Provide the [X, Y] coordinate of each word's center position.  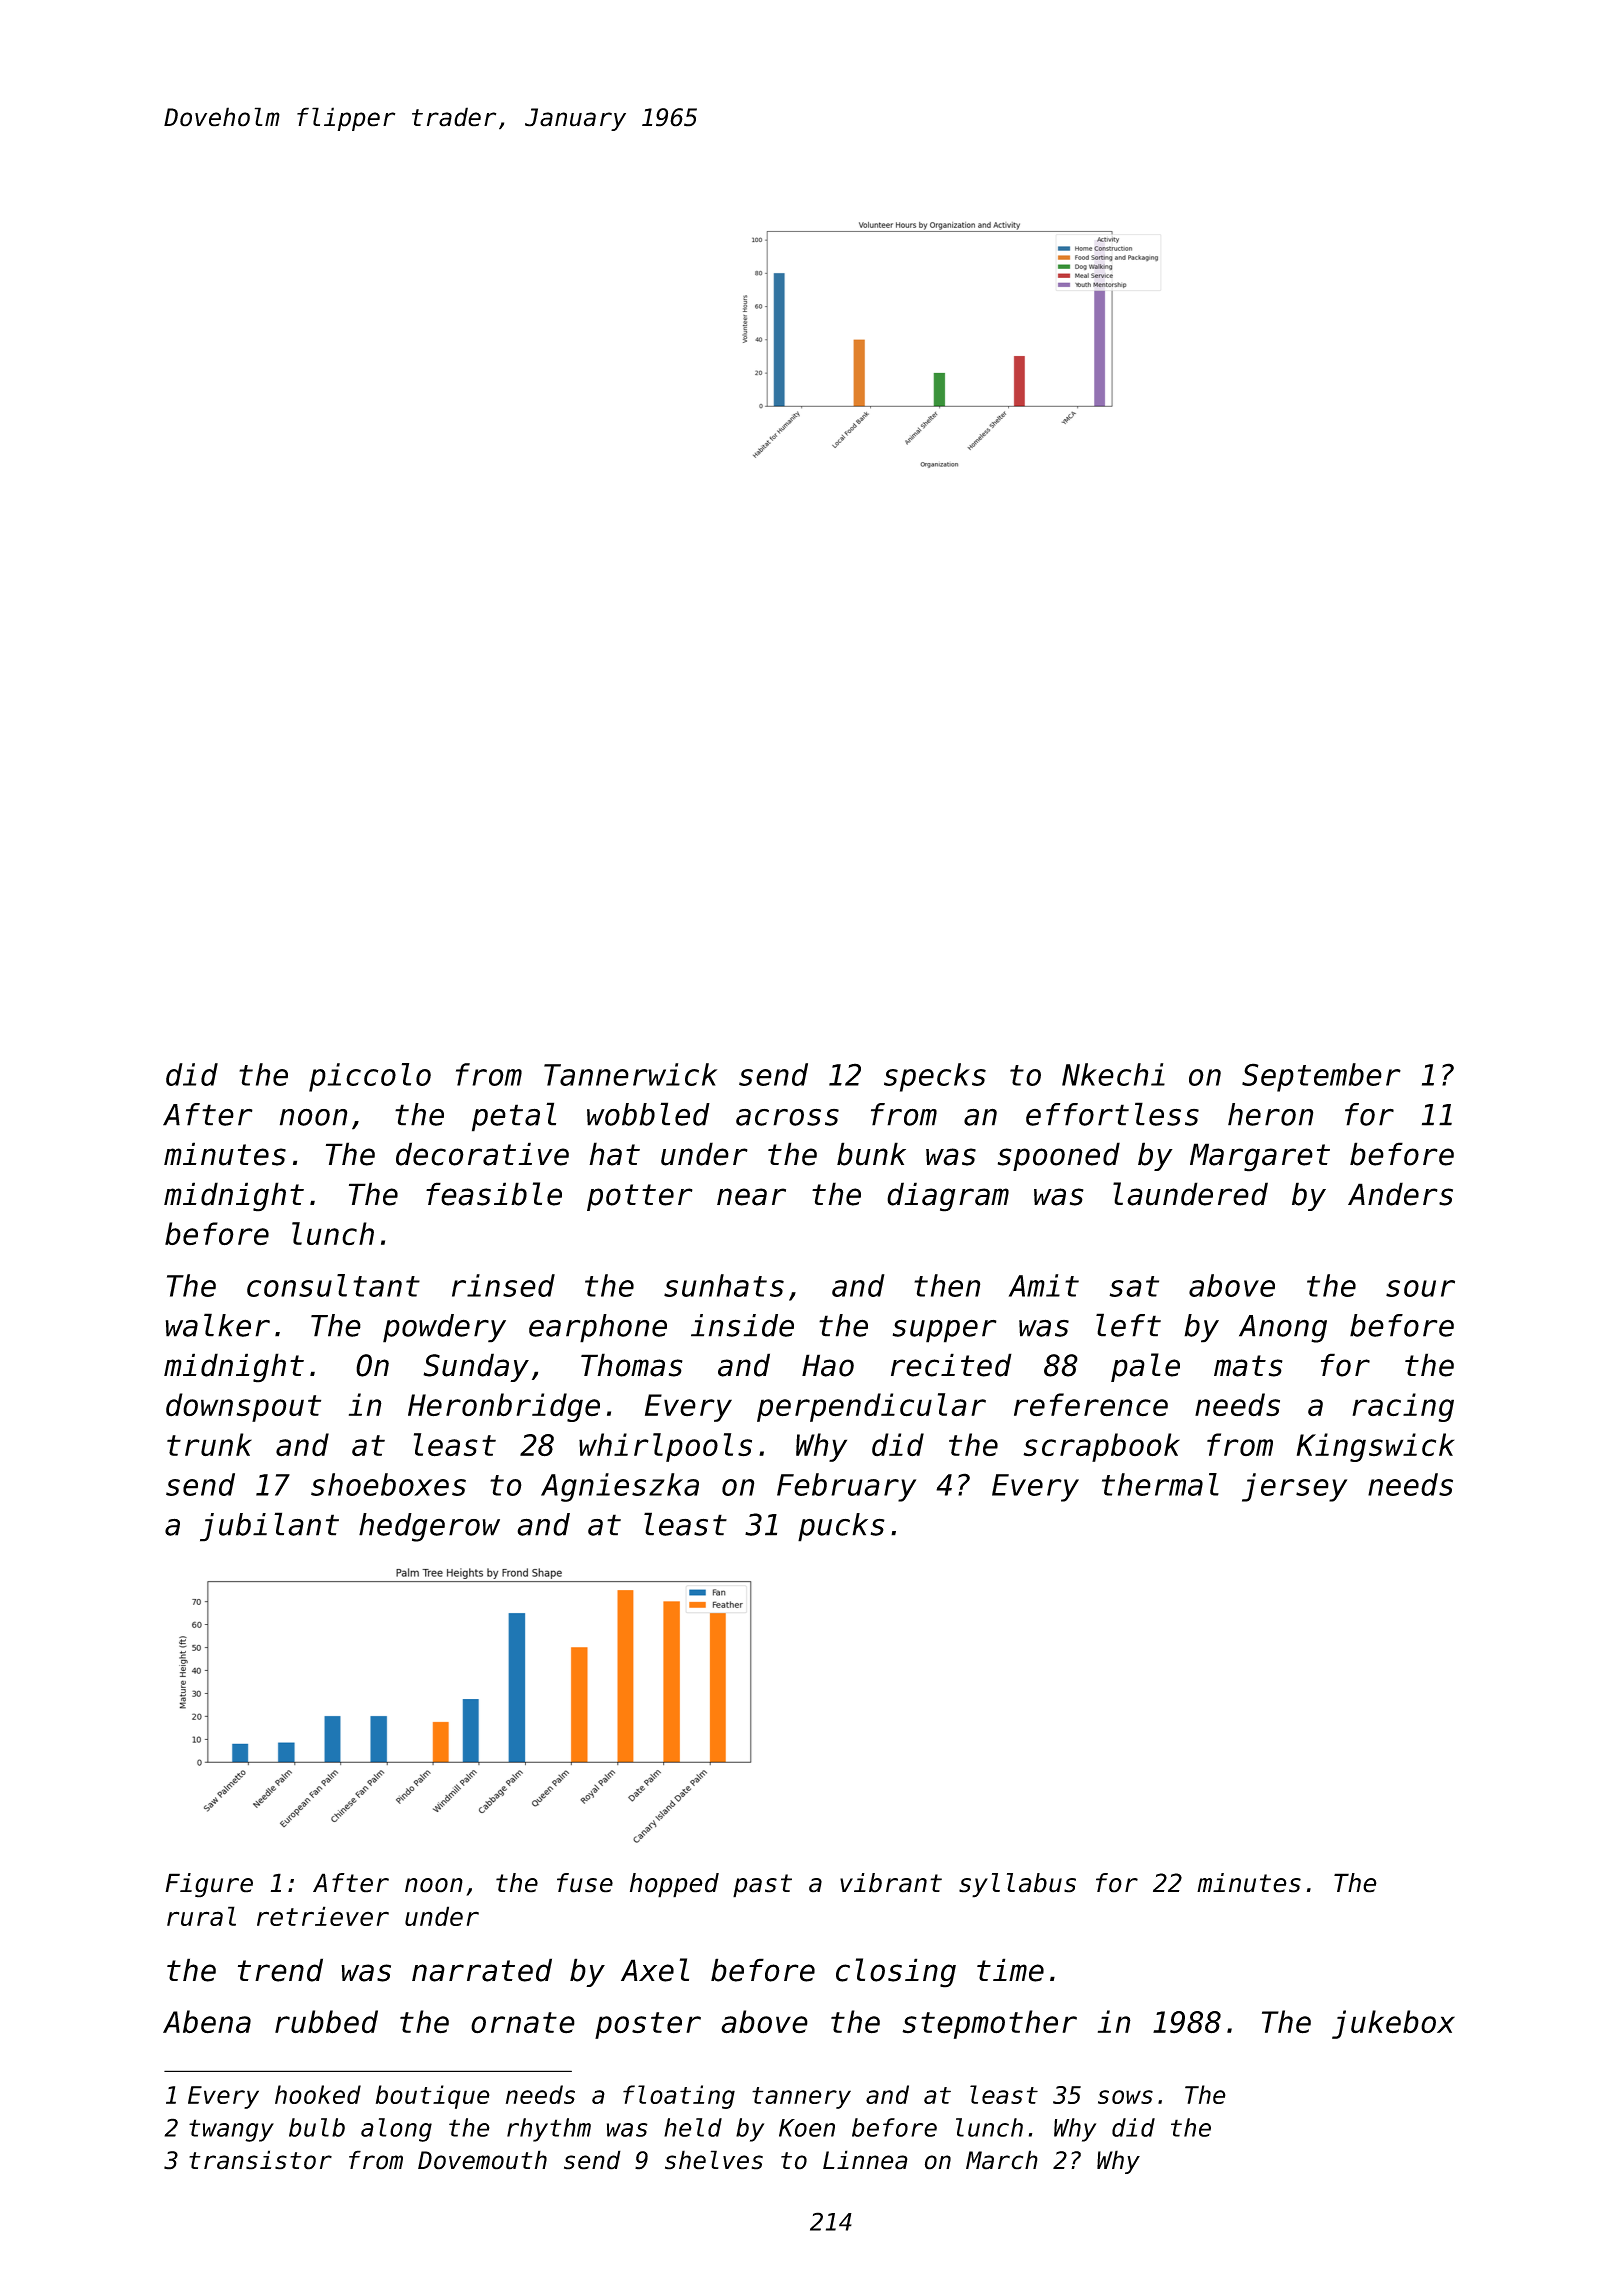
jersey [1294, 1487]
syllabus [1017, 1885]
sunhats [724, 1285]
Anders [1400, 1194]
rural [201, 1916]
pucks [841, 1527]
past [762, 1886]
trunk [209, 1444]
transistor [260, 2160]
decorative [482, 1154]
